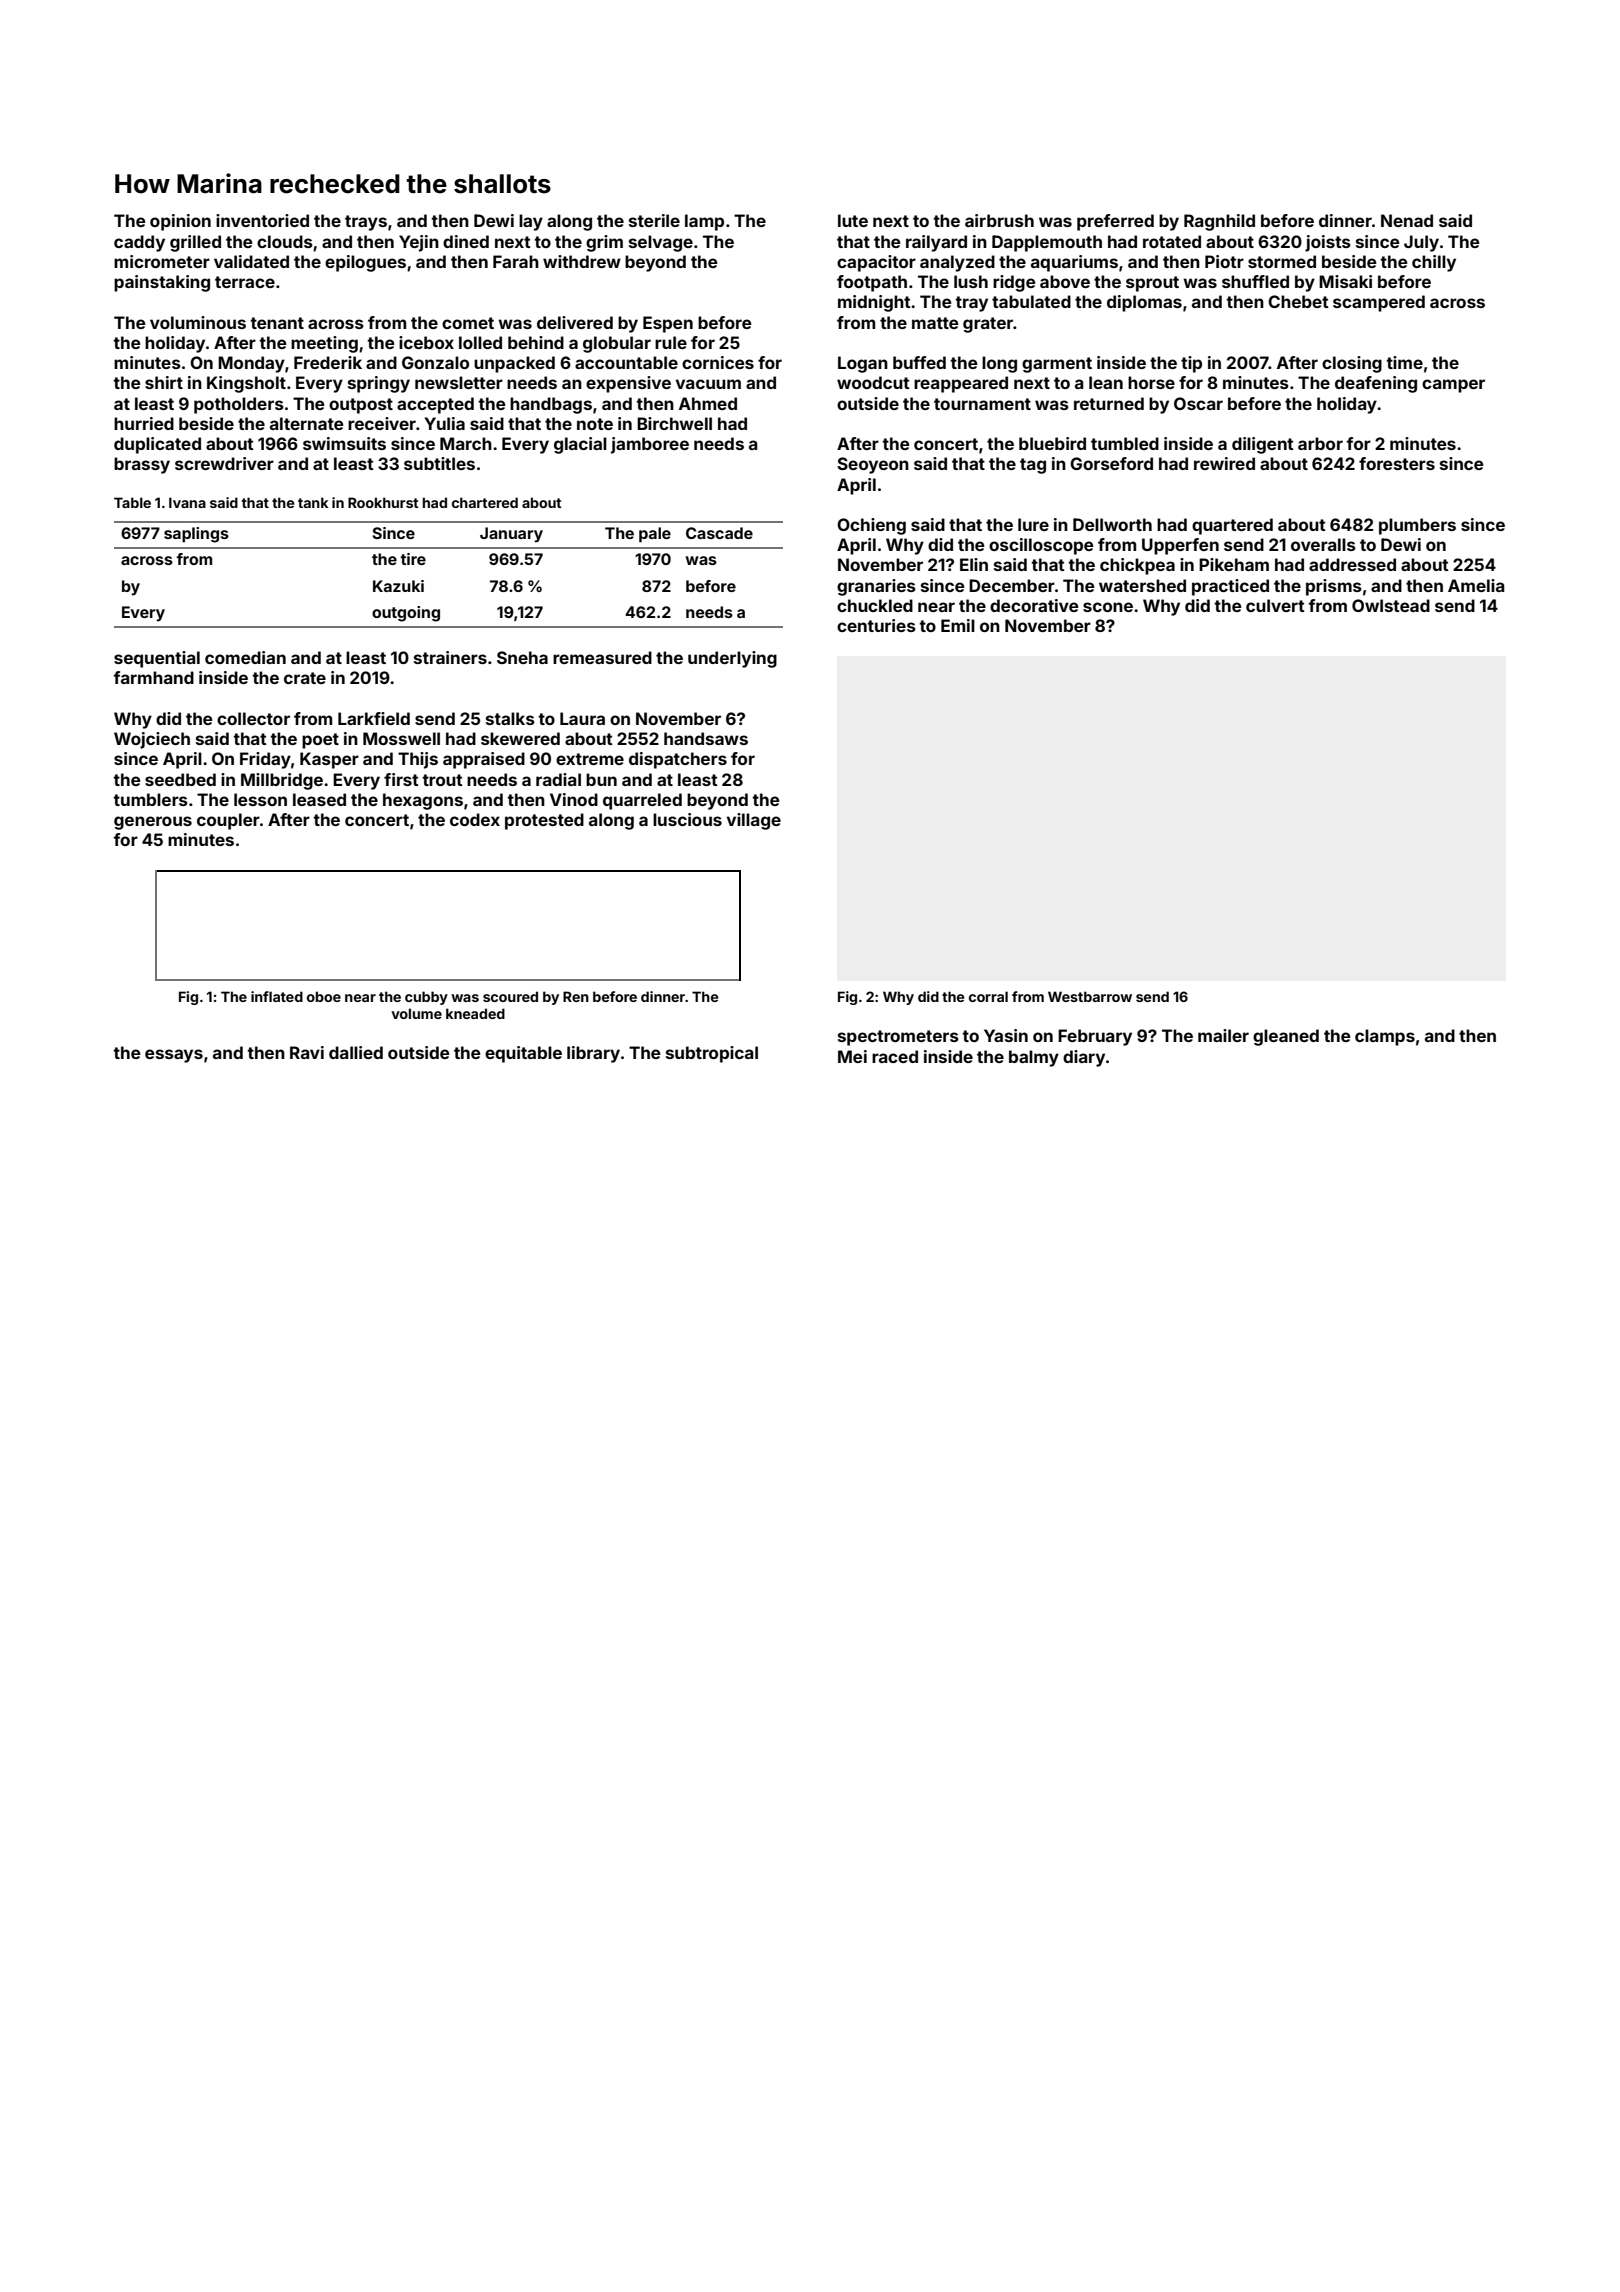 This page has width=1620, height=2292. Describe the element at coordinates (198, 322) in the page. I see `voluminous` at that location.
